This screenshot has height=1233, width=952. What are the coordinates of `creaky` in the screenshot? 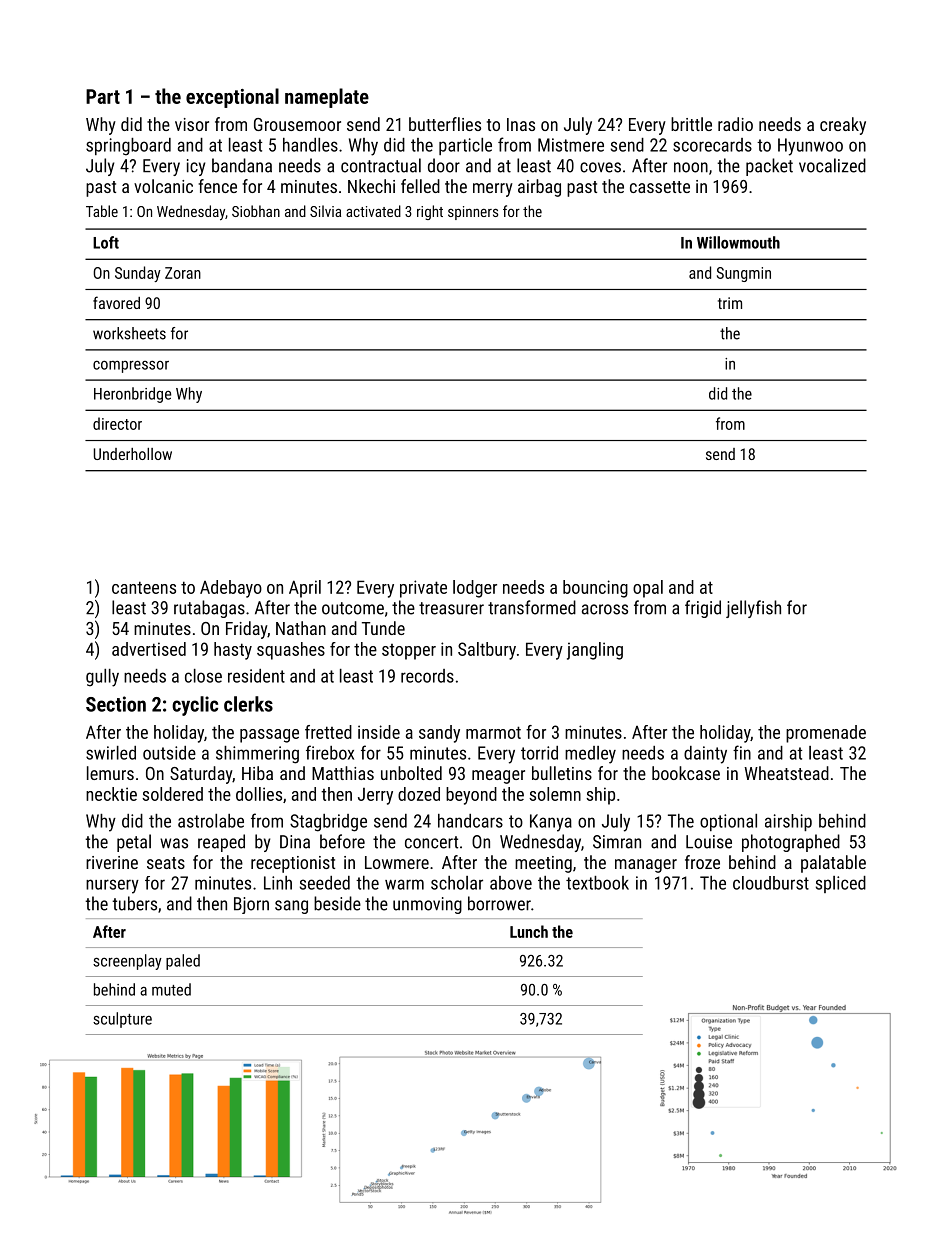 It's located at (843, 126).
